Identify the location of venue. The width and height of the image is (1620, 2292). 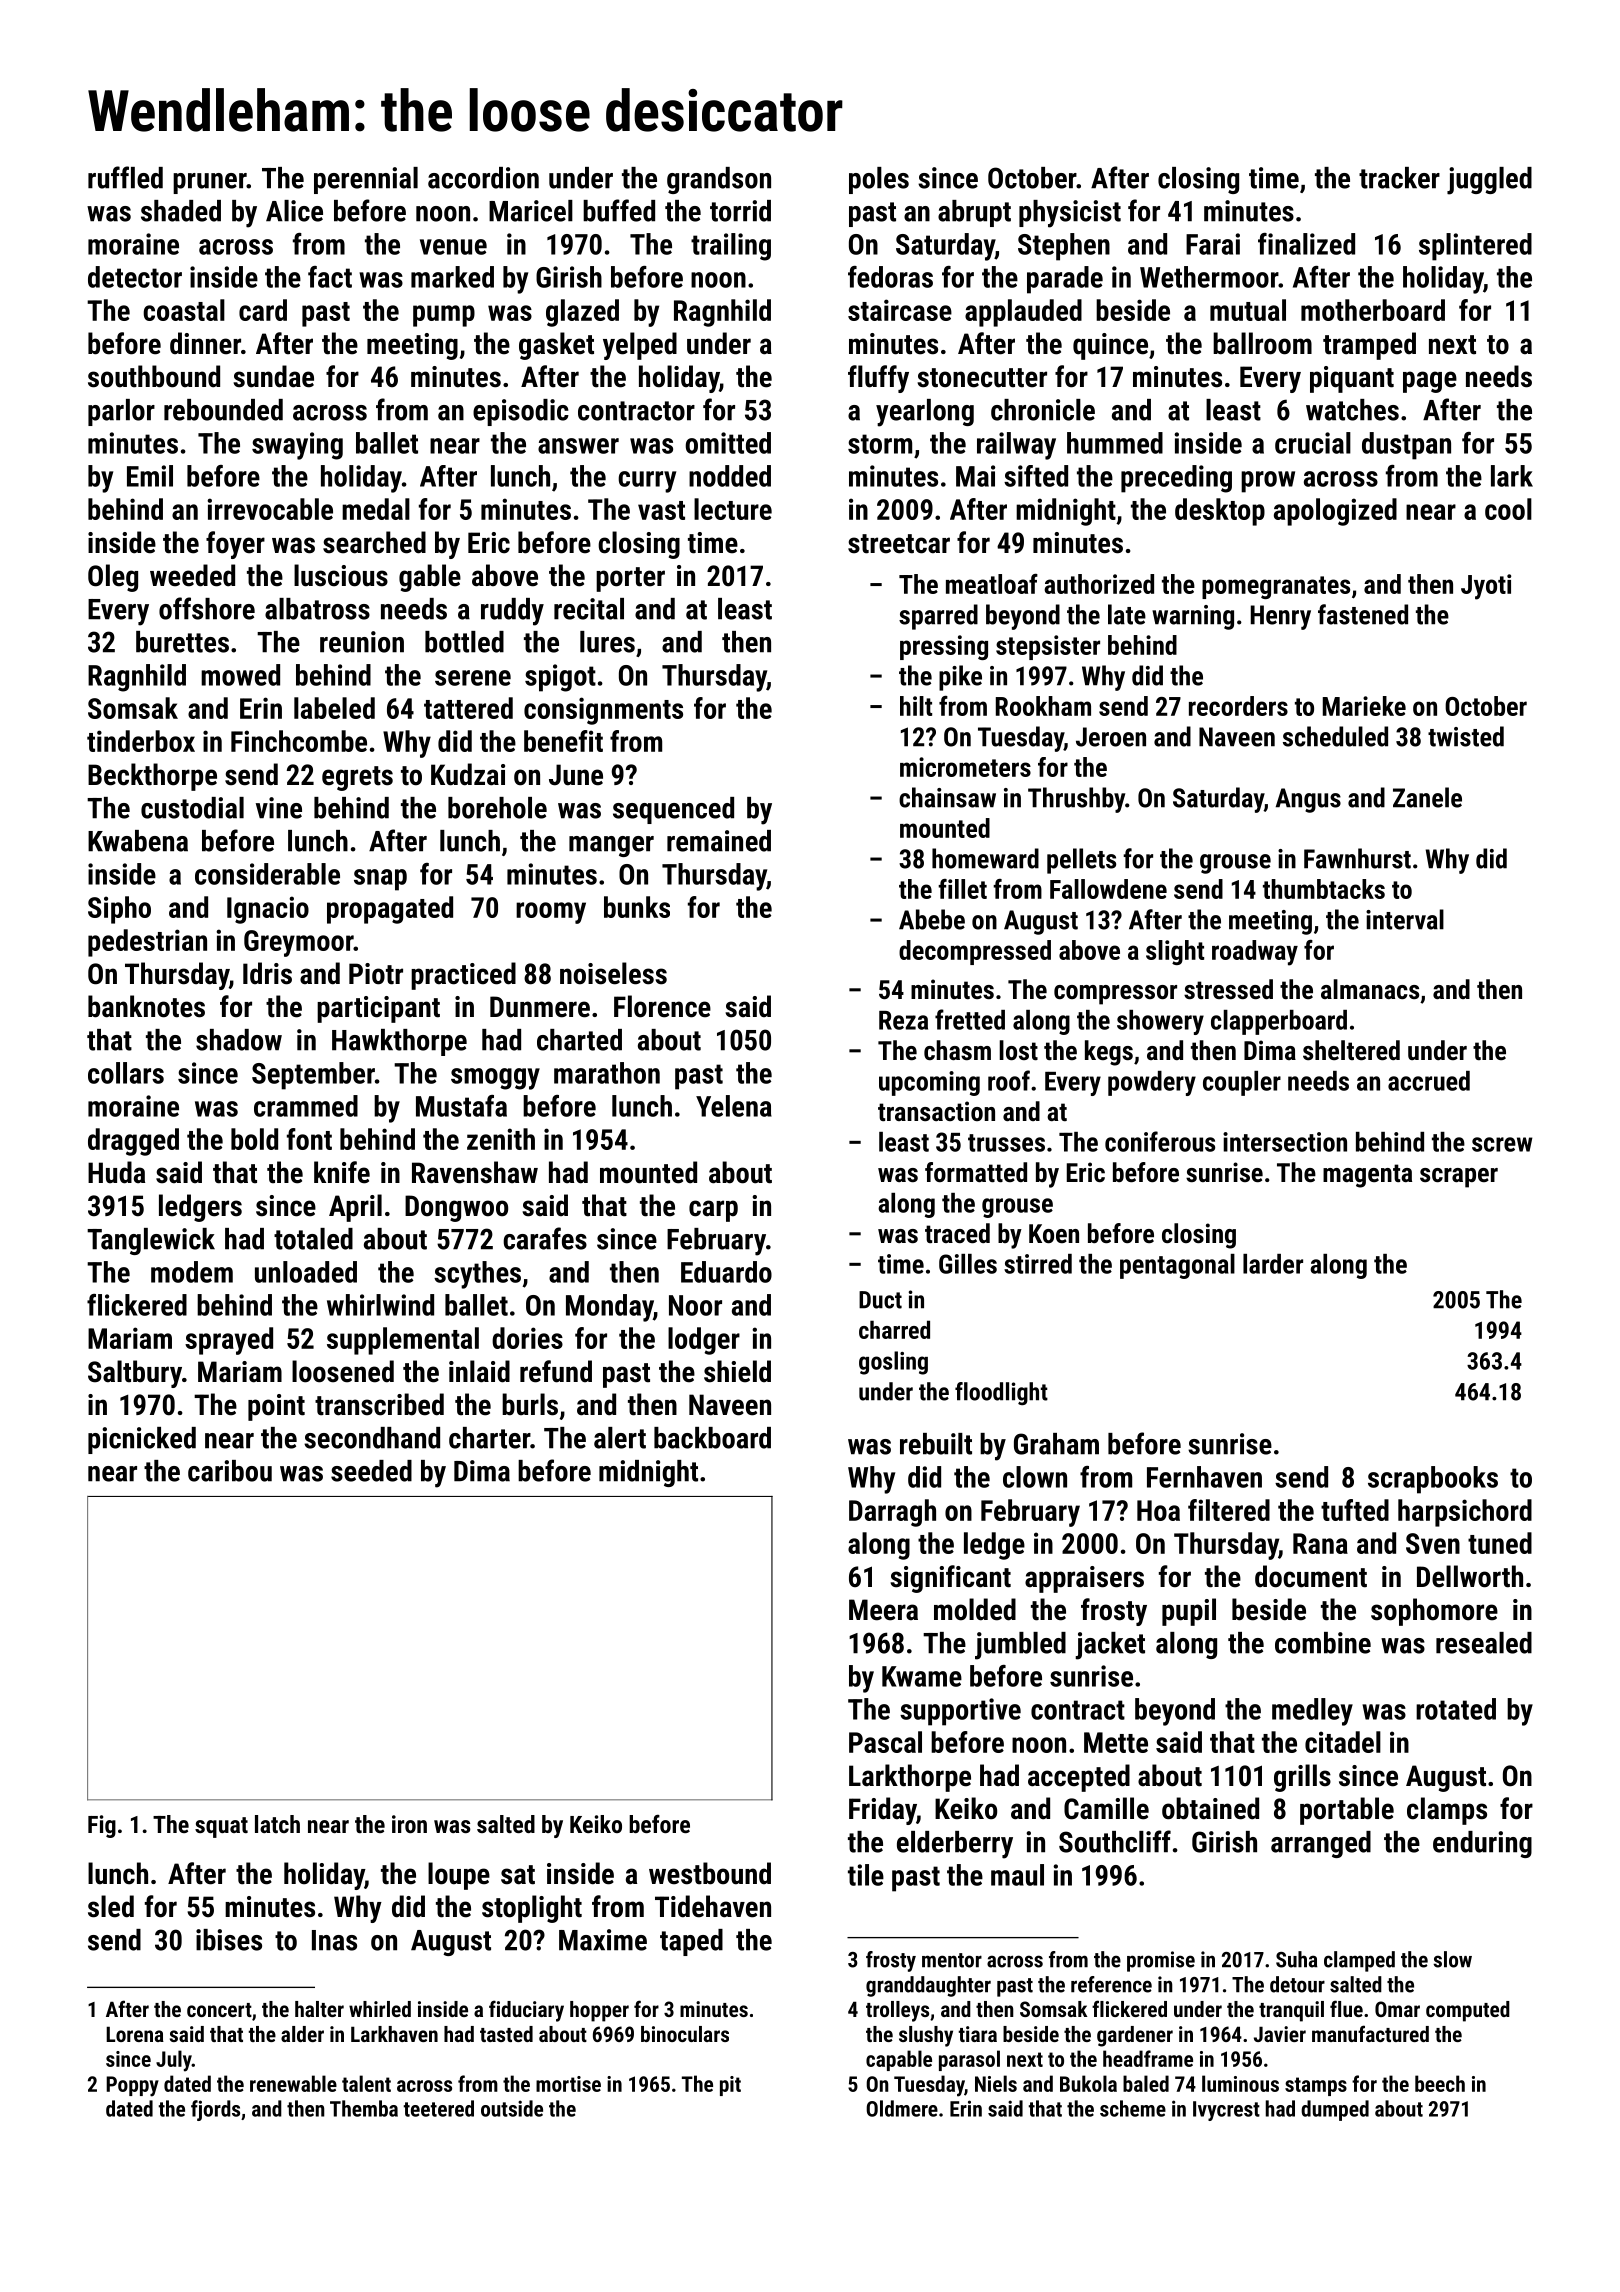
(453, 247).
